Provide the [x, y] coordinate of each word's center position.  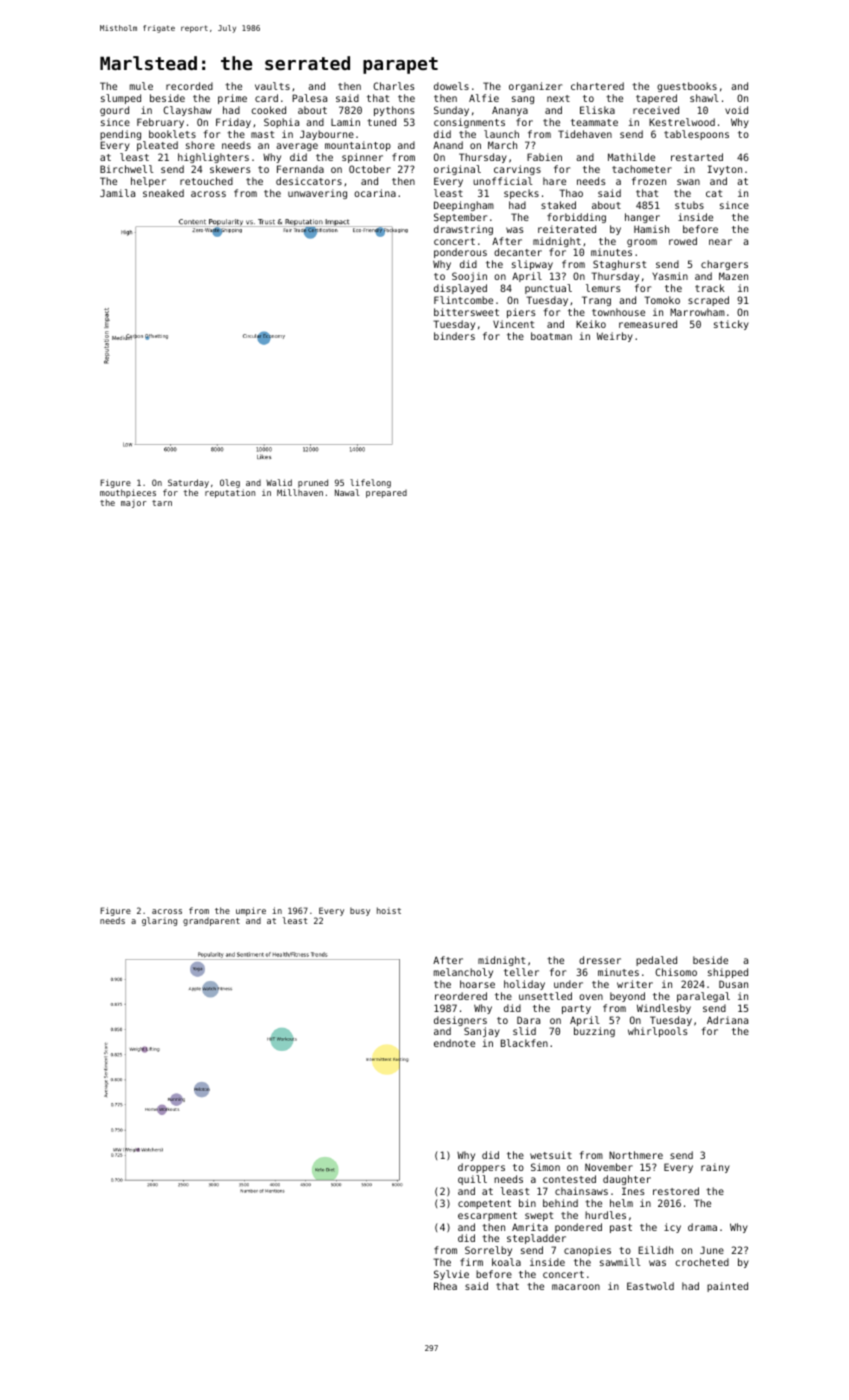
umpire [251, 911]
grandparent [211, 922]
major [134, 503]
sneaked [163, 193]
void [736, 110]
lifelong [370, 483]
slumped [121, 99]
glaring [159, 921]
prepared [386, 494]
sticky [731, 325]
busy [360, 911]
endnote [454, 1043]
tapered [656, 99]
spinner [362, 158]
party [576, 1009]
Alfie [484, 98]
